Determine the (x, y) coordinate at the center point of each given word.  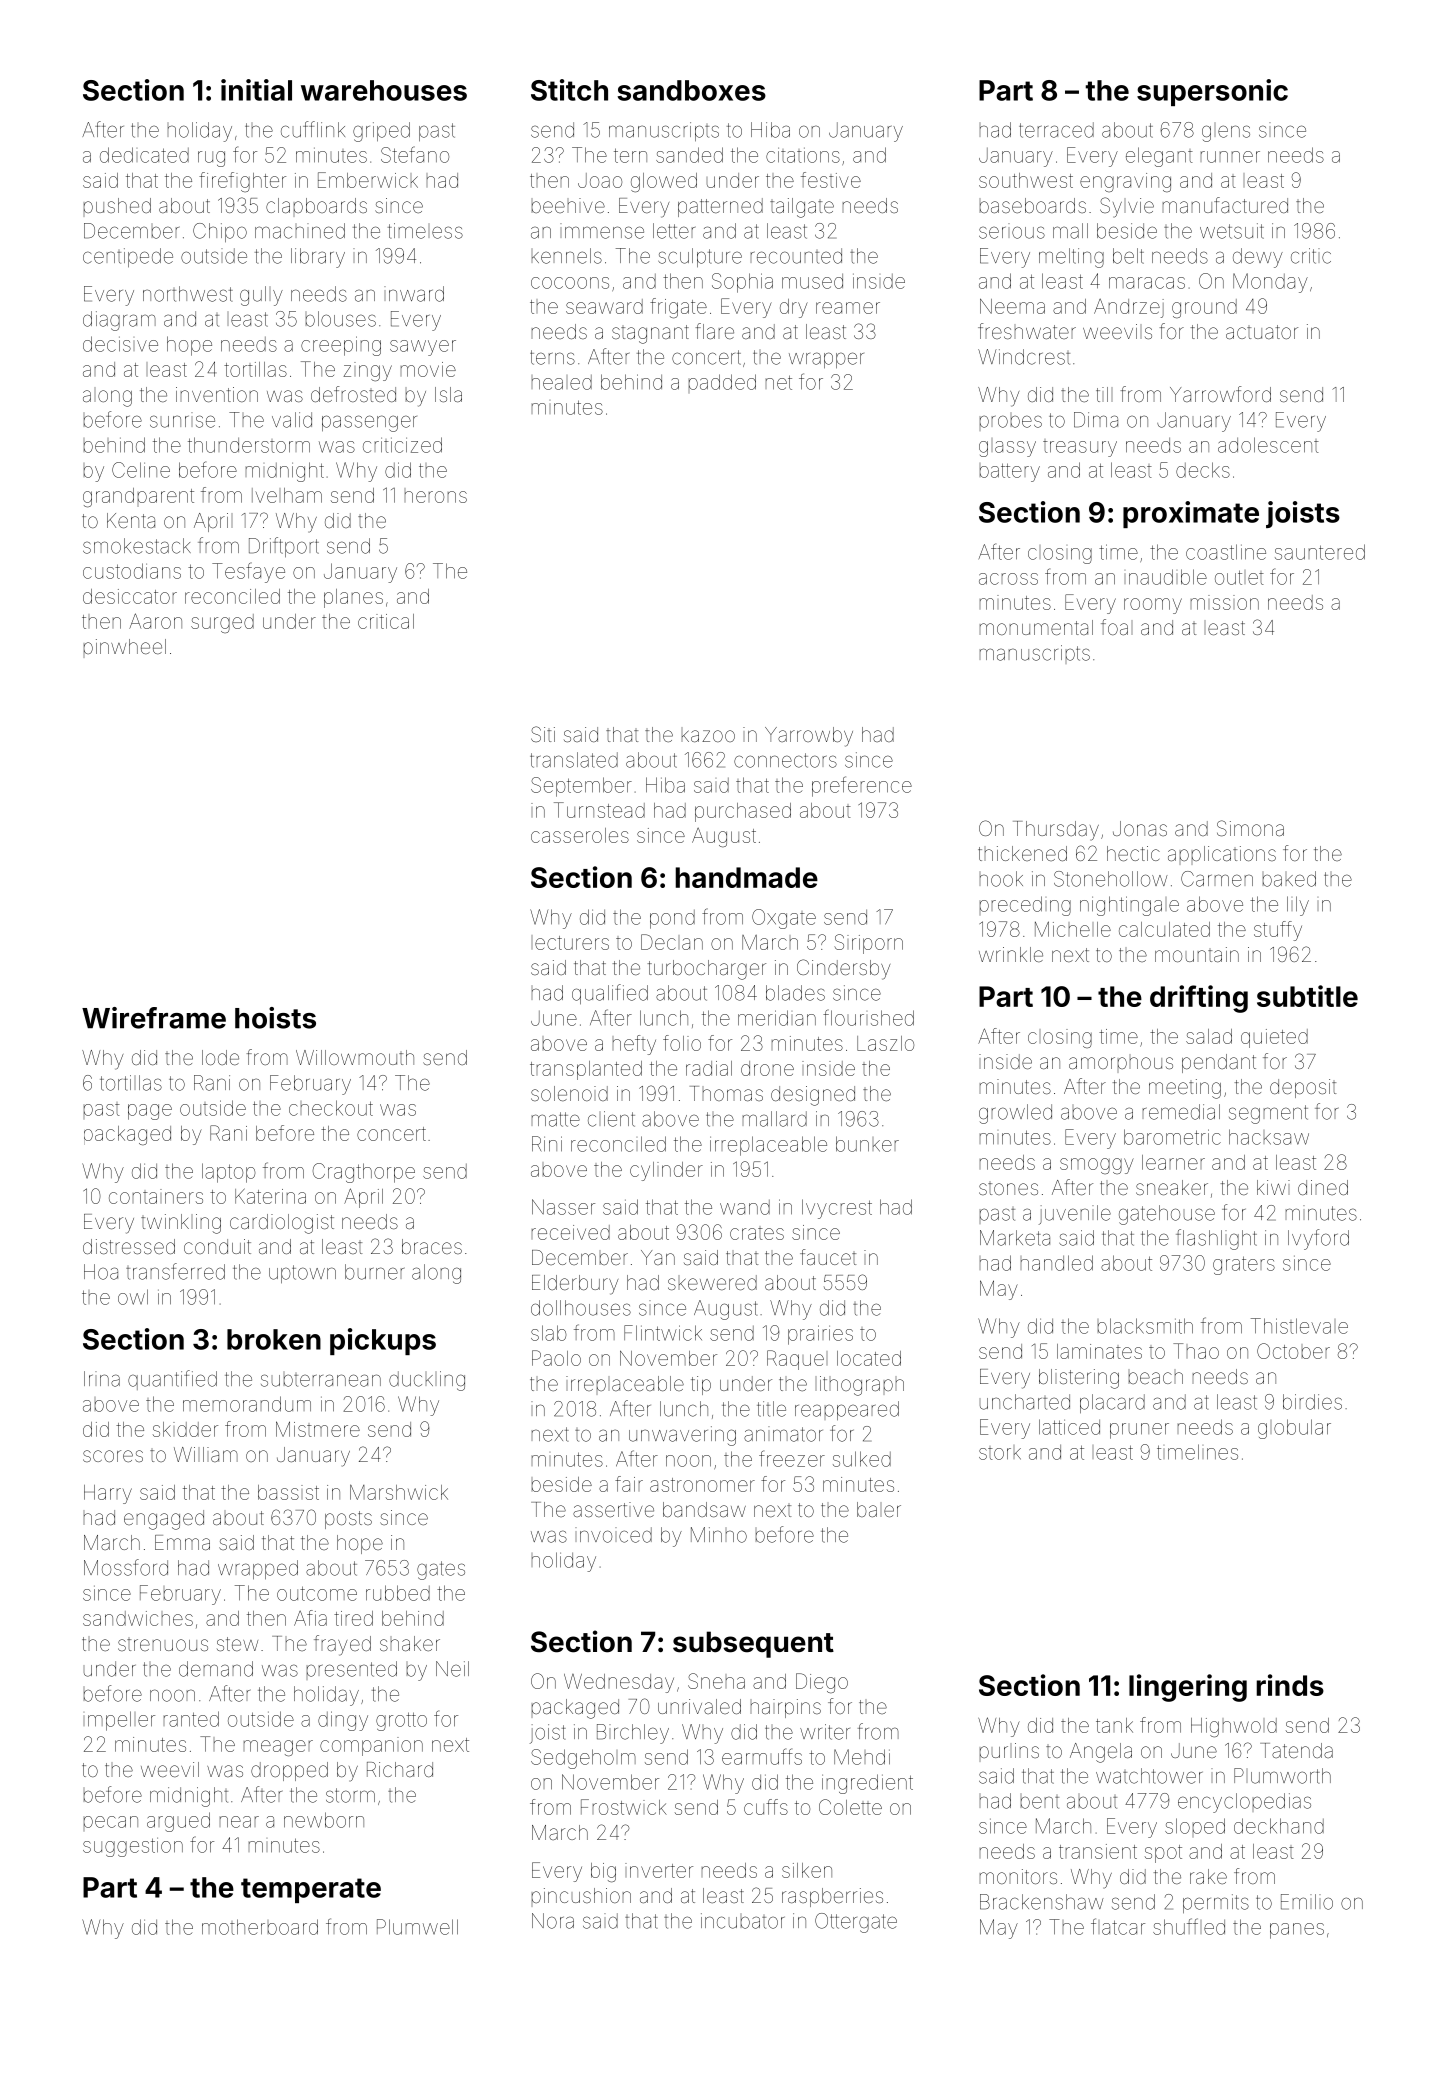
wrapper (826, 360)
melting (1071, 258)
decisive (120, 344)
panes (1297, 1931)
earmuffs (762, 1756)
